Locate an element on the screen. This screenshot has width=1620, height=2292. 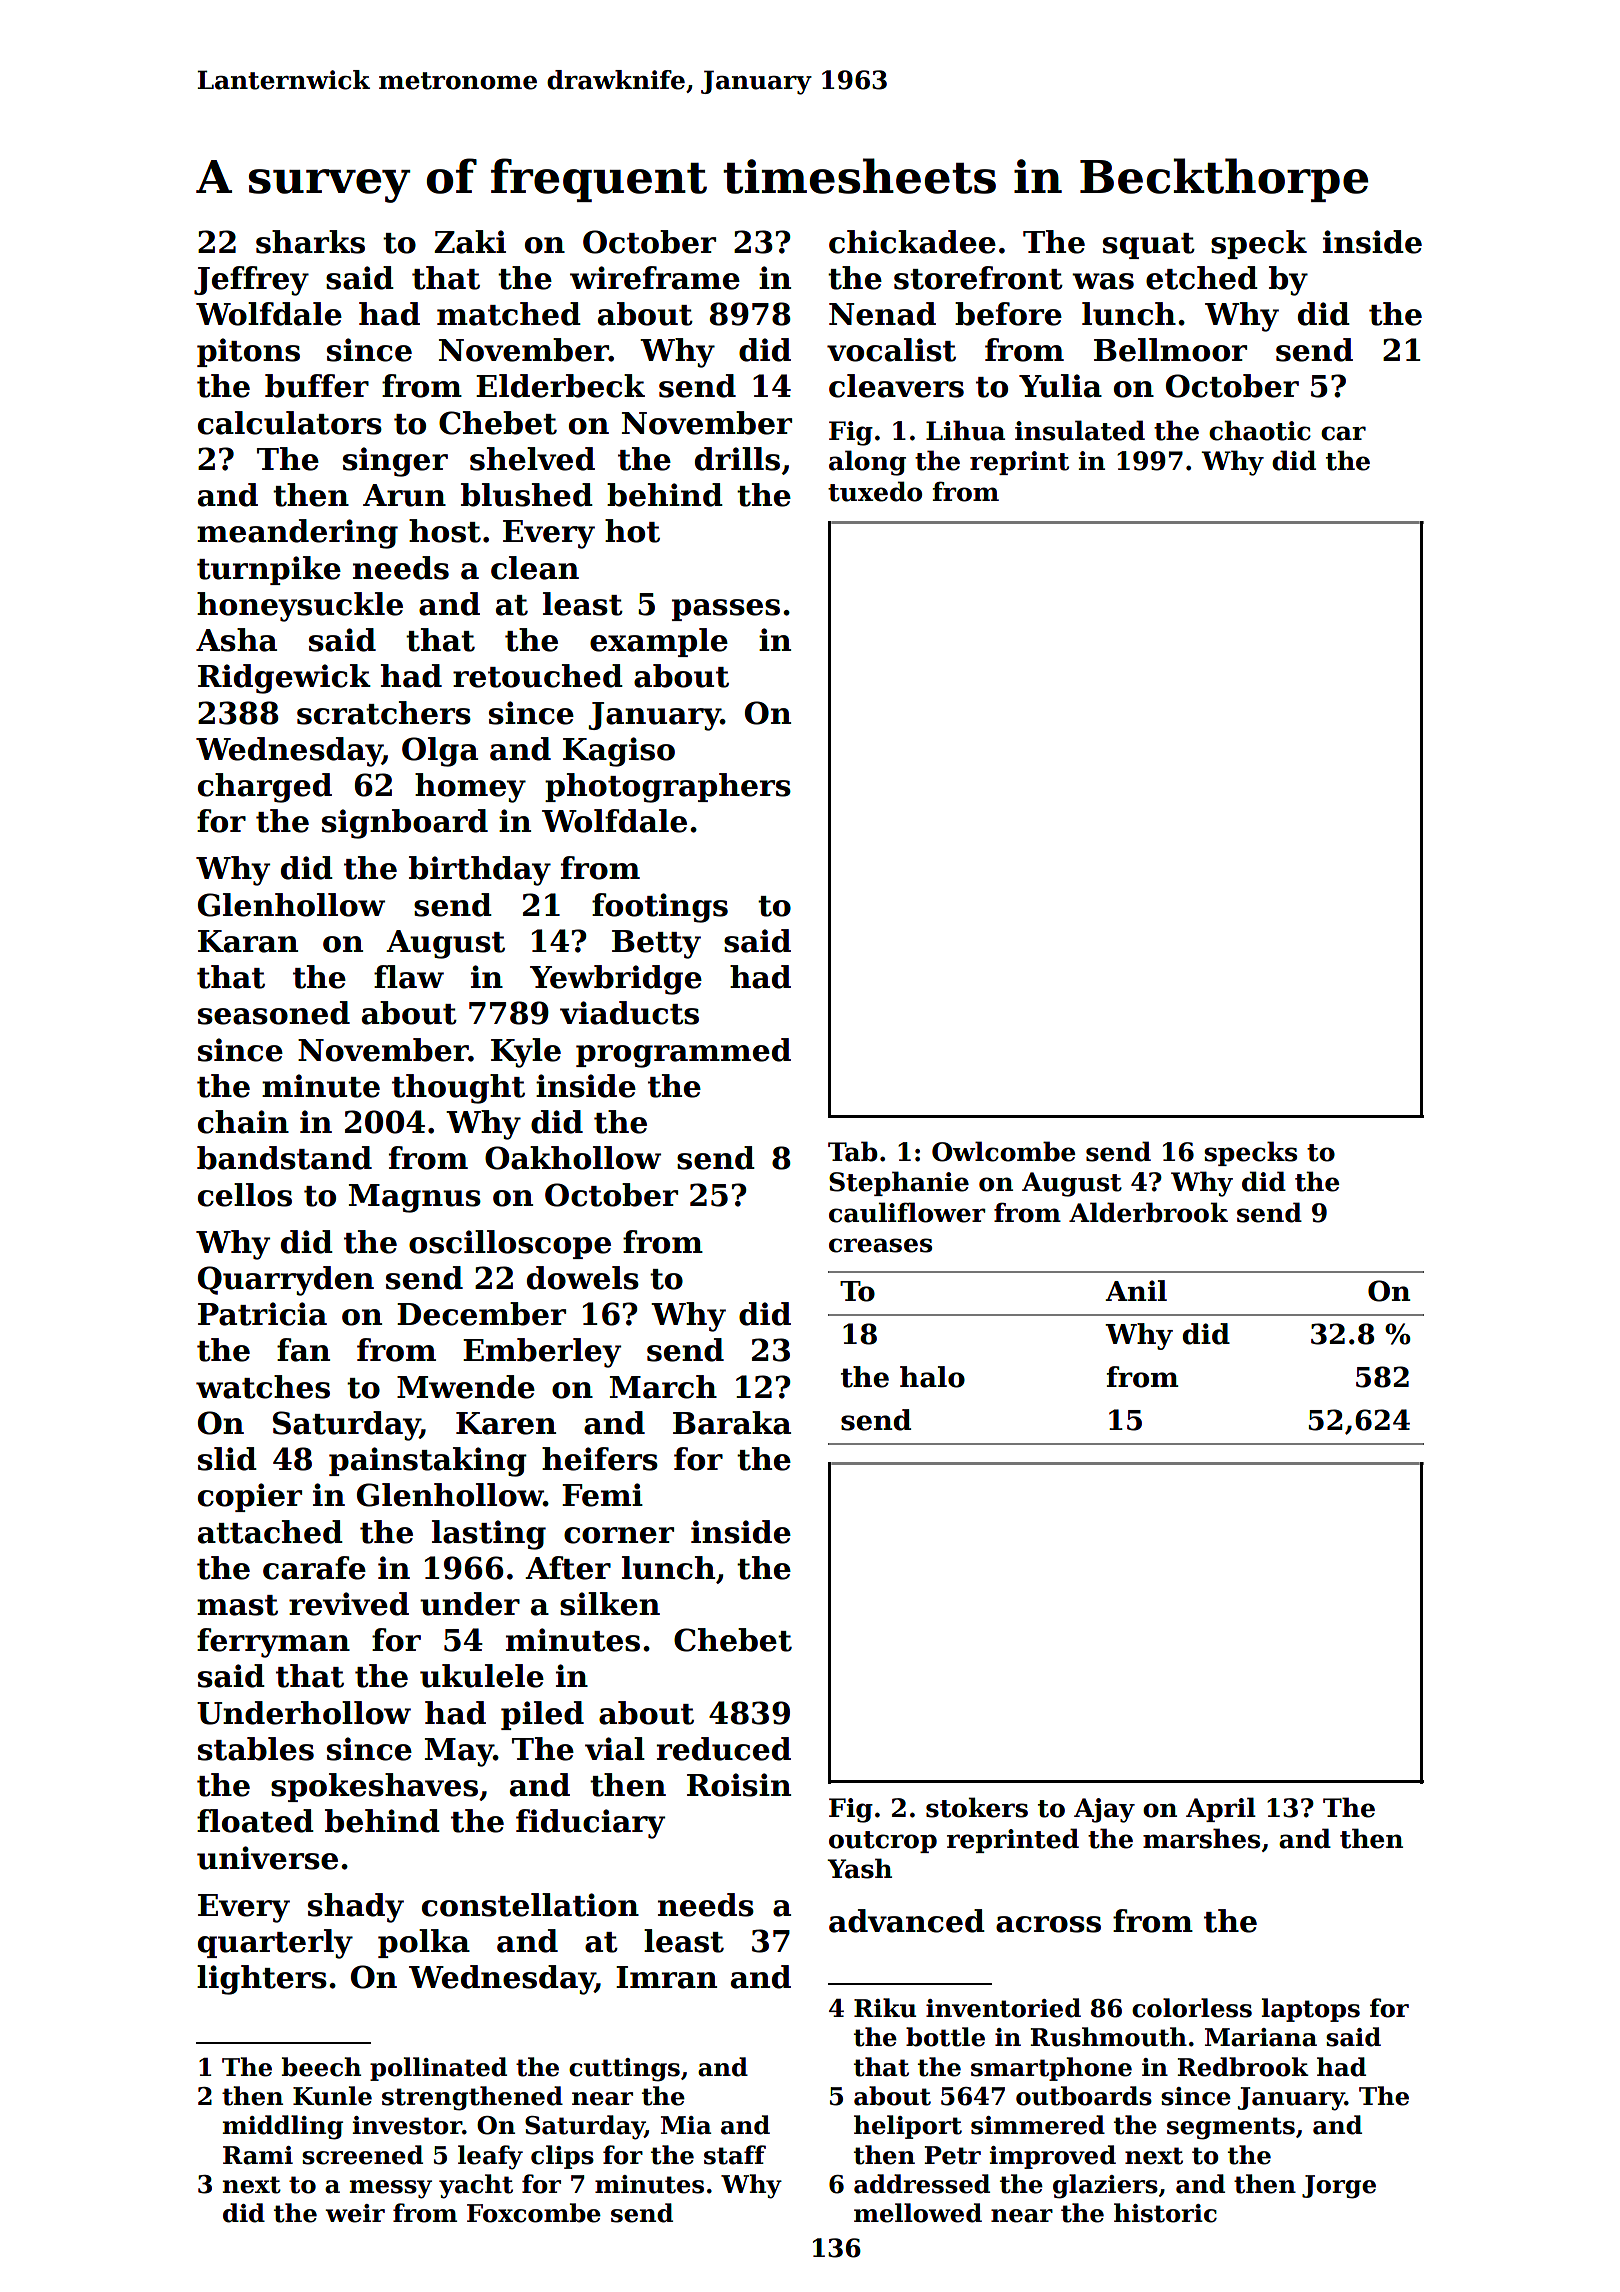
leafy is located at coordinates (490, 2157).
